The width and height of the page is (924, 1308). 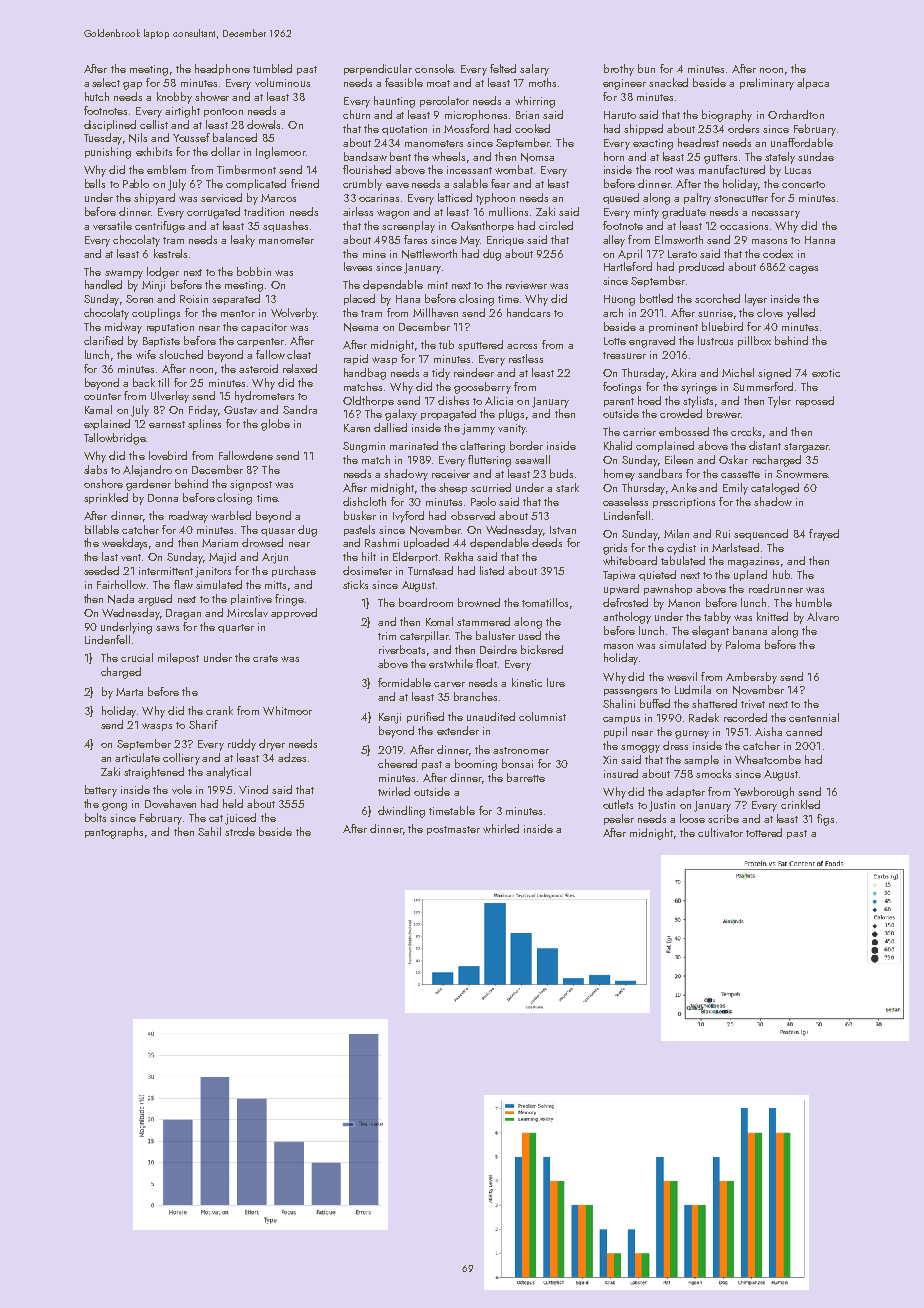 What do you see at coordinates (534, 70) in the page?
I see `salary` at bounding box center [534, 70].
